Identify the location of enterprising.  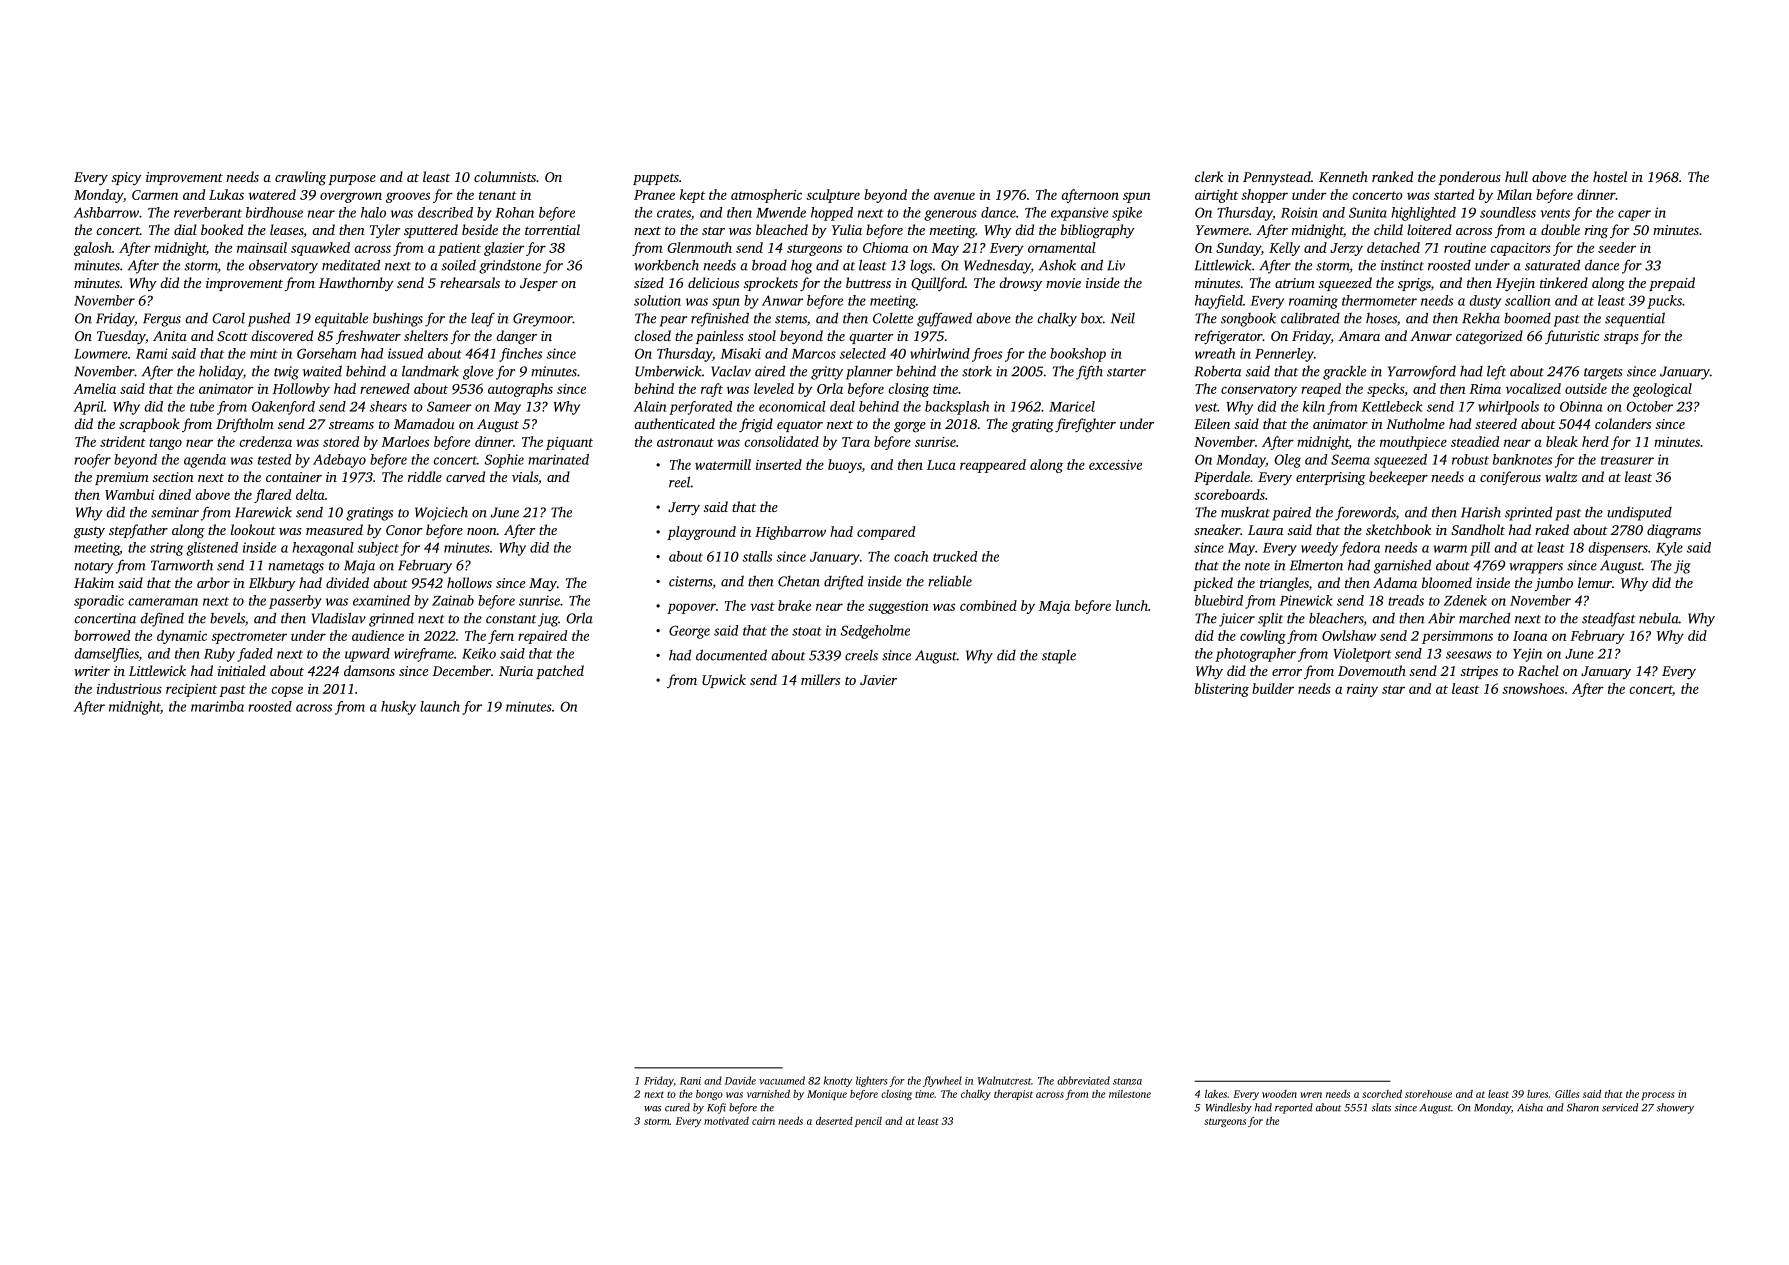
(1331, 479).
